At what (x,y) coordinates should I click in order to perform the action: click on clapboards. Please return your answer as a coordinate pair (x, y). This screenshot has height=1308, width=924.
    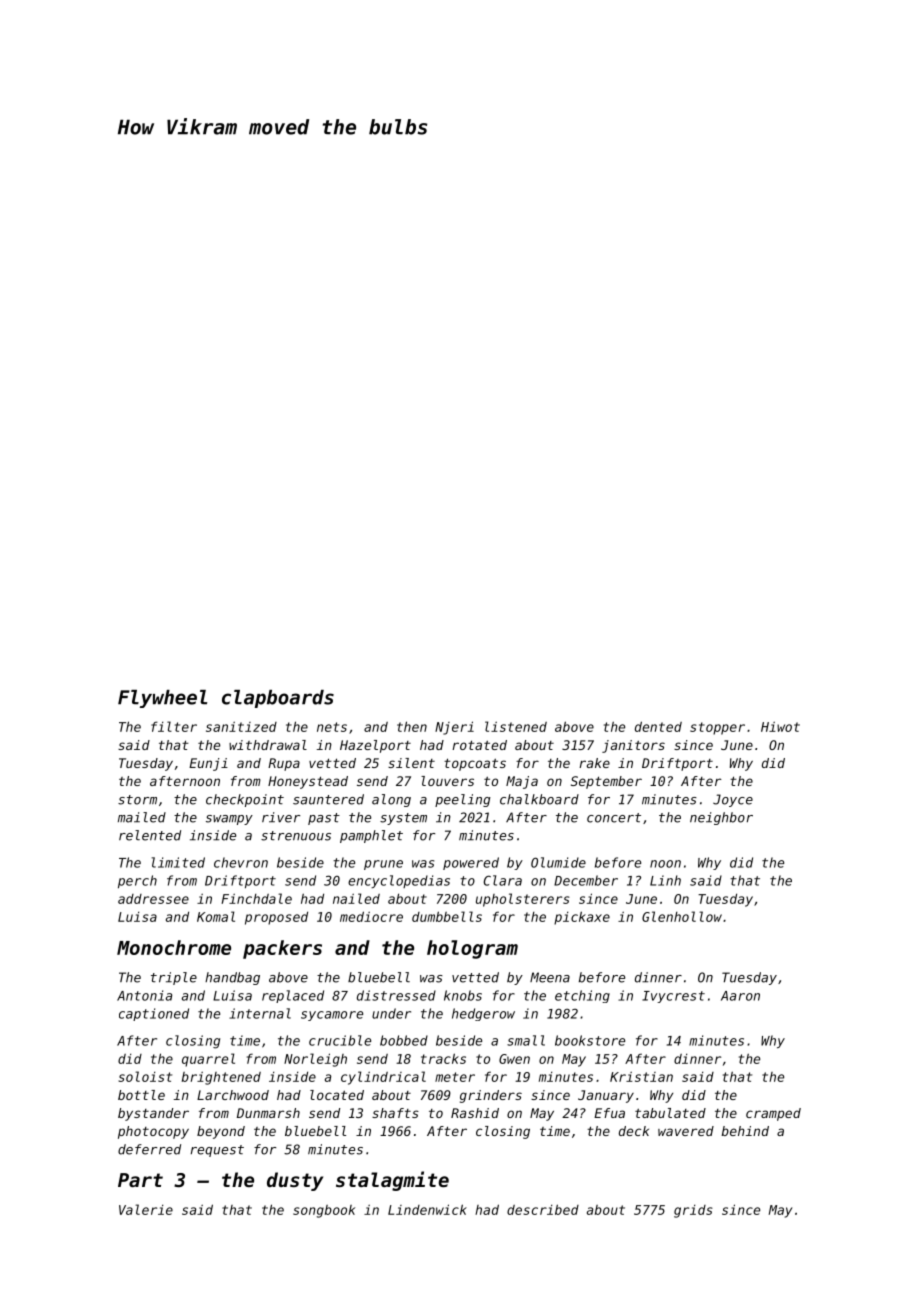
    Looking at the image, I should click on (278, 699).
